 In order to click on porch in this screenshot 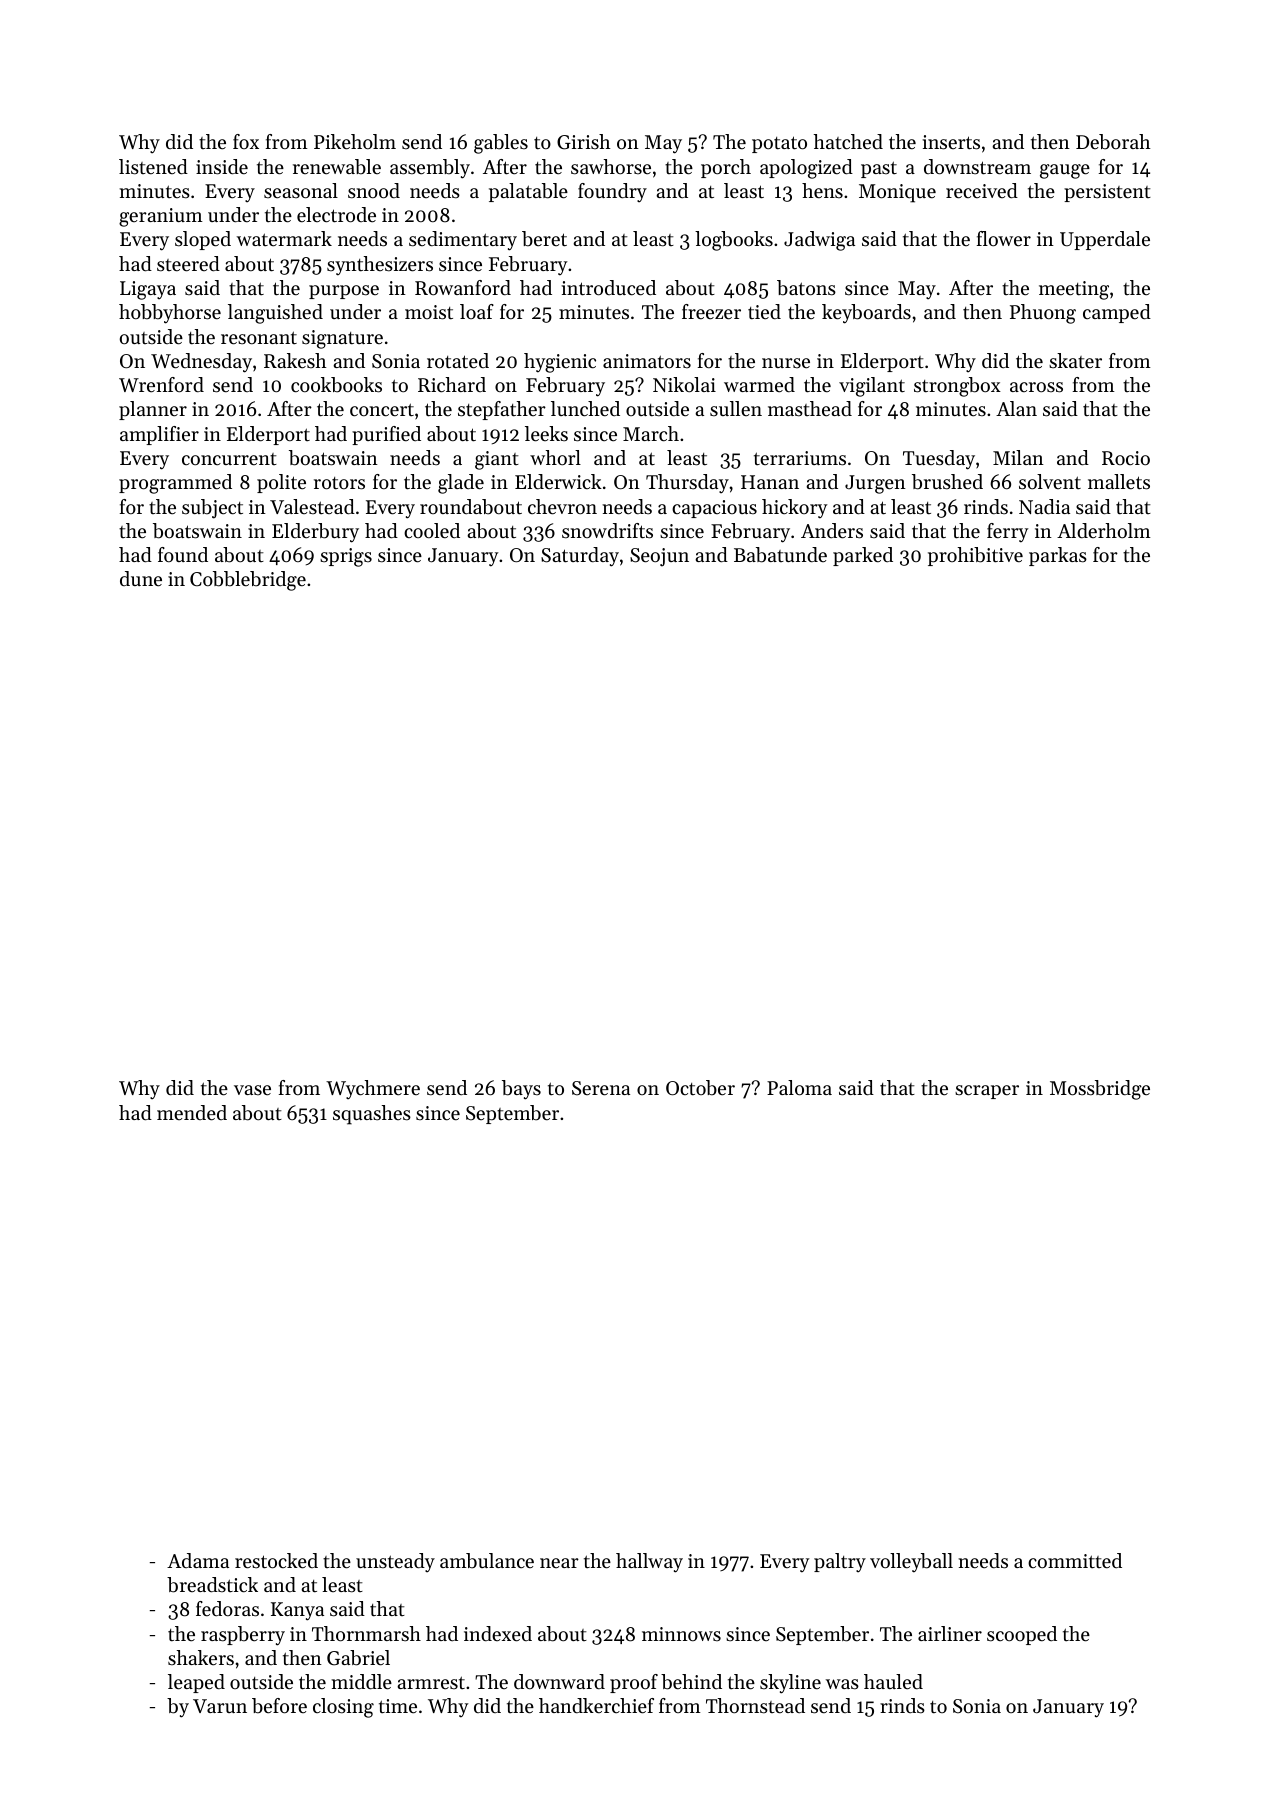, I will do `click(726, 168)`.
